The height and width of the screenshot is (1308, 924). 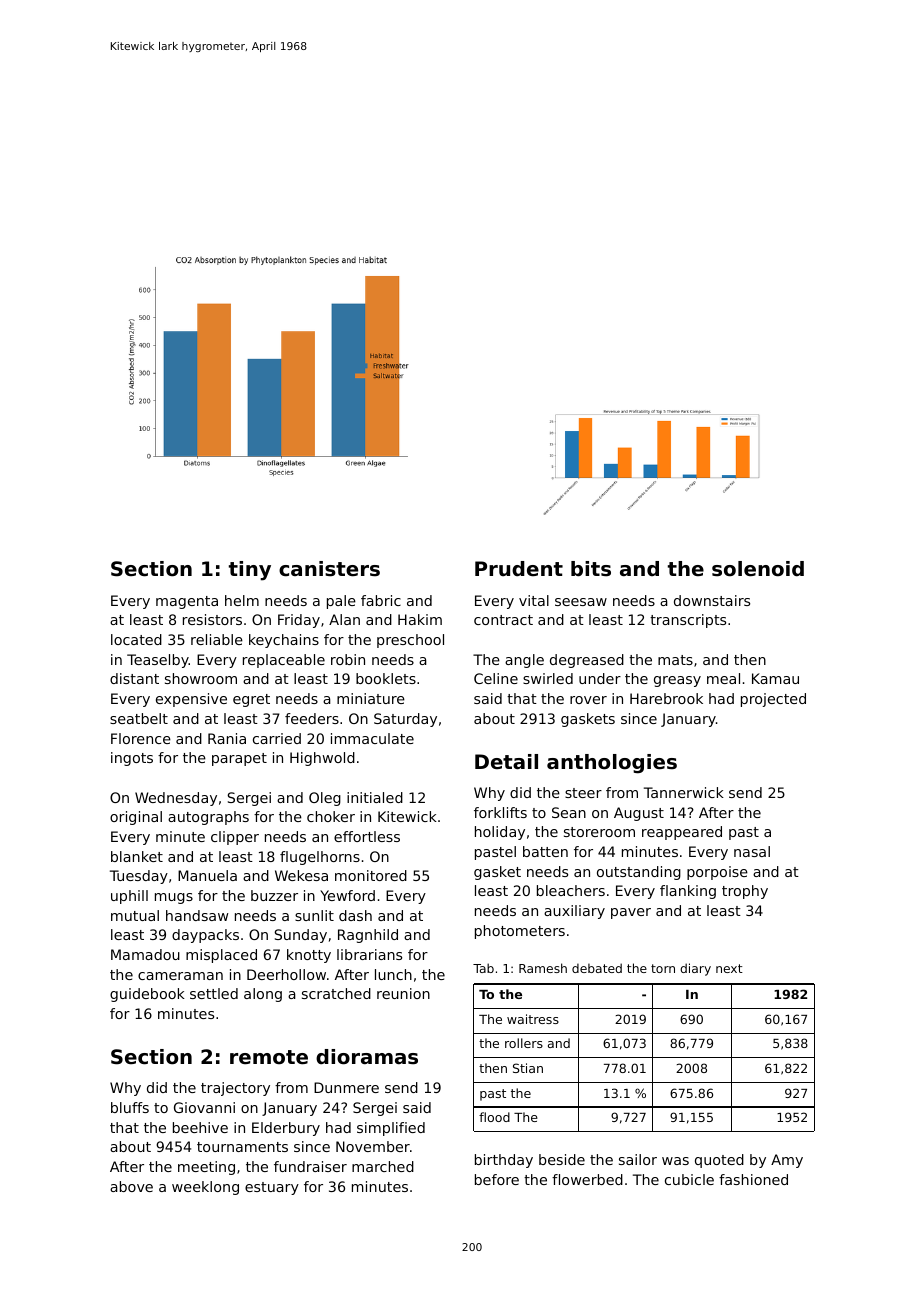 What do you see at coordinates (543, 968) in the screenshot?
I see `Ramesh` at bounding box center [543, 968].
